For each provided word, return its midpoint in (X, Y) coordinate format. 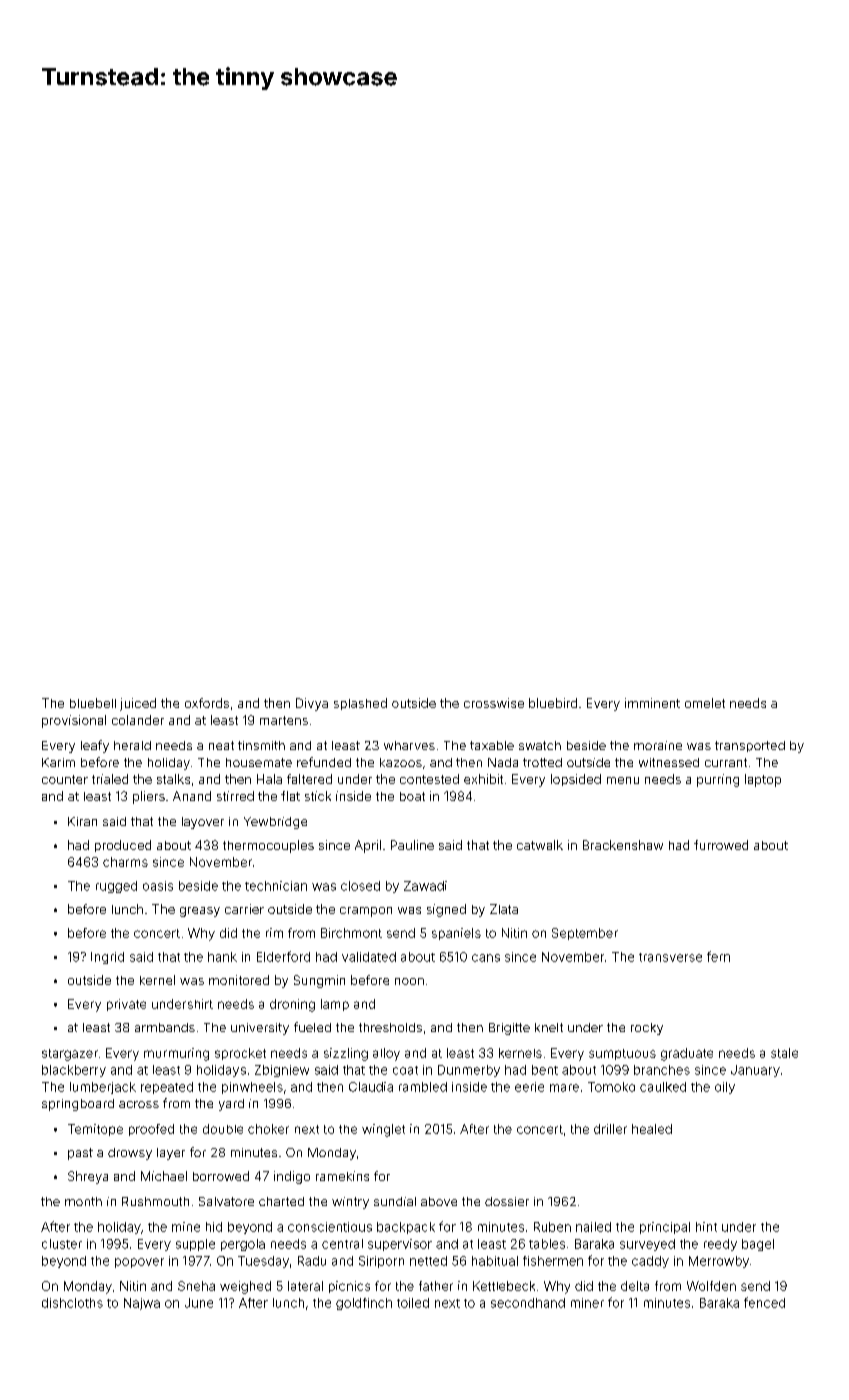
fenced (764, 1302)
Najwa (142, 1304)
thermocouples (268, 846)
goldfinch (364, 1304)
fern (718, 956)
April (368, 846)
